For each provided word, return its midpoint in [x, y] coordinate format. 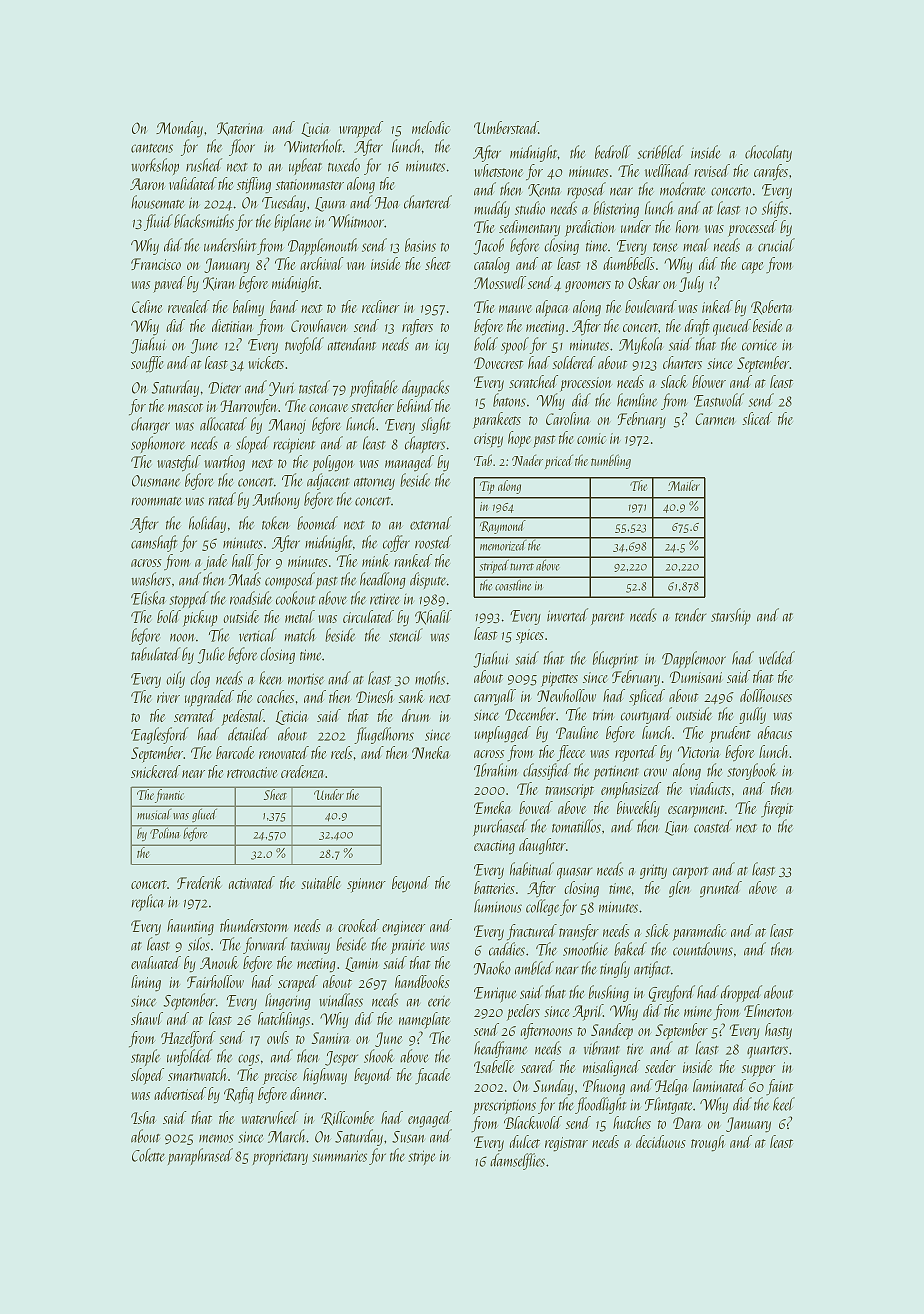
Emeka [492, 807]
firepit [777, 809]
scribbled [660, 152]
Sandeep [612, 1031]
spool [515, 345]
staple [145, 1057]
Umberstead [506, 127]
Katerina [240, 129]
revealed [189, 306]
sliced [757, 418]
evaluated [156, 962]
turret [522, 567]
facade [432, 1076]
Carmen [714, 419]
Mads [244, 579]
